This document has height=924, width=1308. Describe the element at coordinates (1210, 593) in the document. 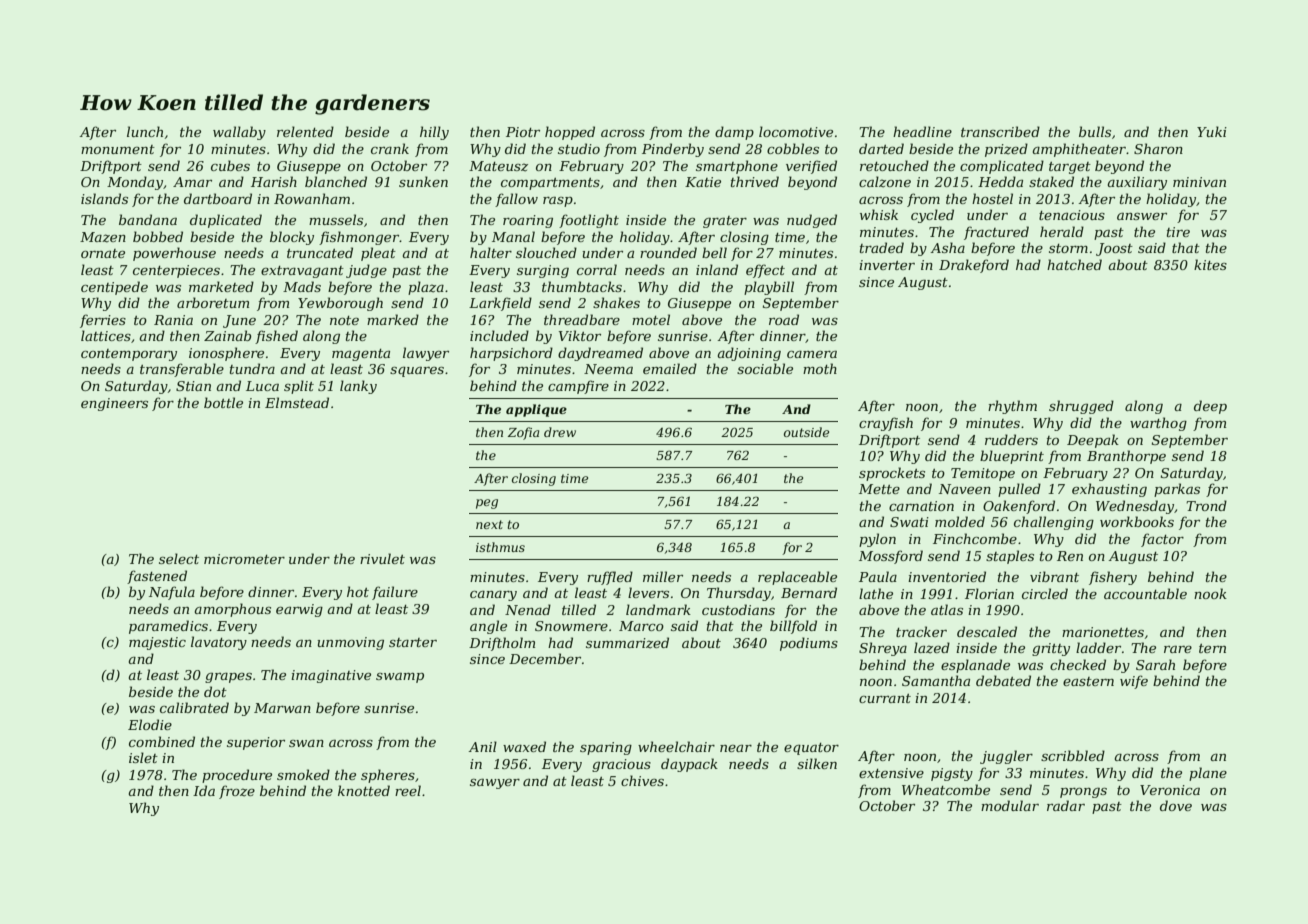

I see `nook` at that location.
